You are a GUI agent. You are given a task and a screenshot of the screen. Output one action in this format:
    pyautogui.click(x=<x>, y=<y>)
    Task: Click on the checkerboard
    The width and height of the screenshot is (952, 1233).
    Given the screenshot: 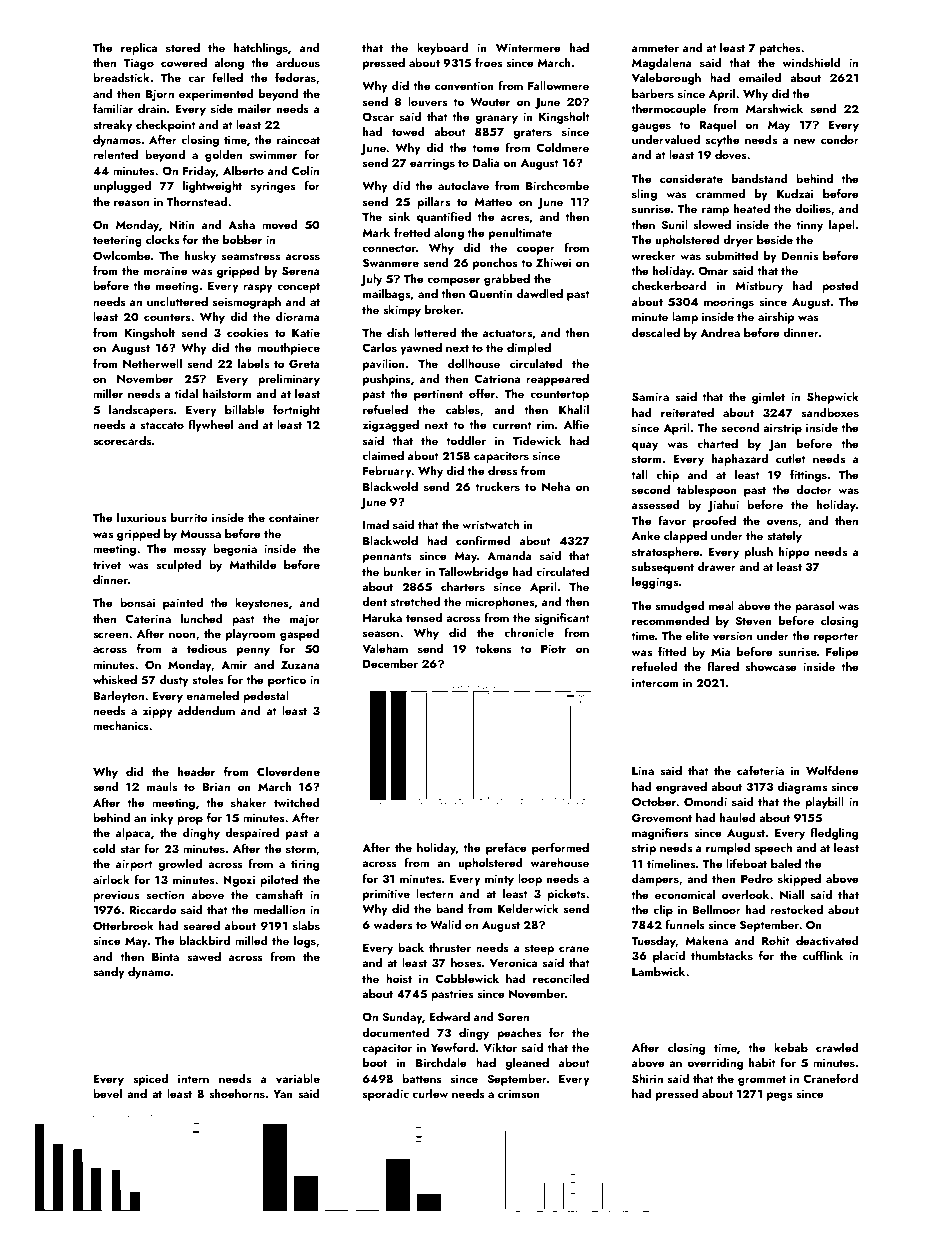 What is the action you would take?
    pyautogui.click(x=669, y=285)
